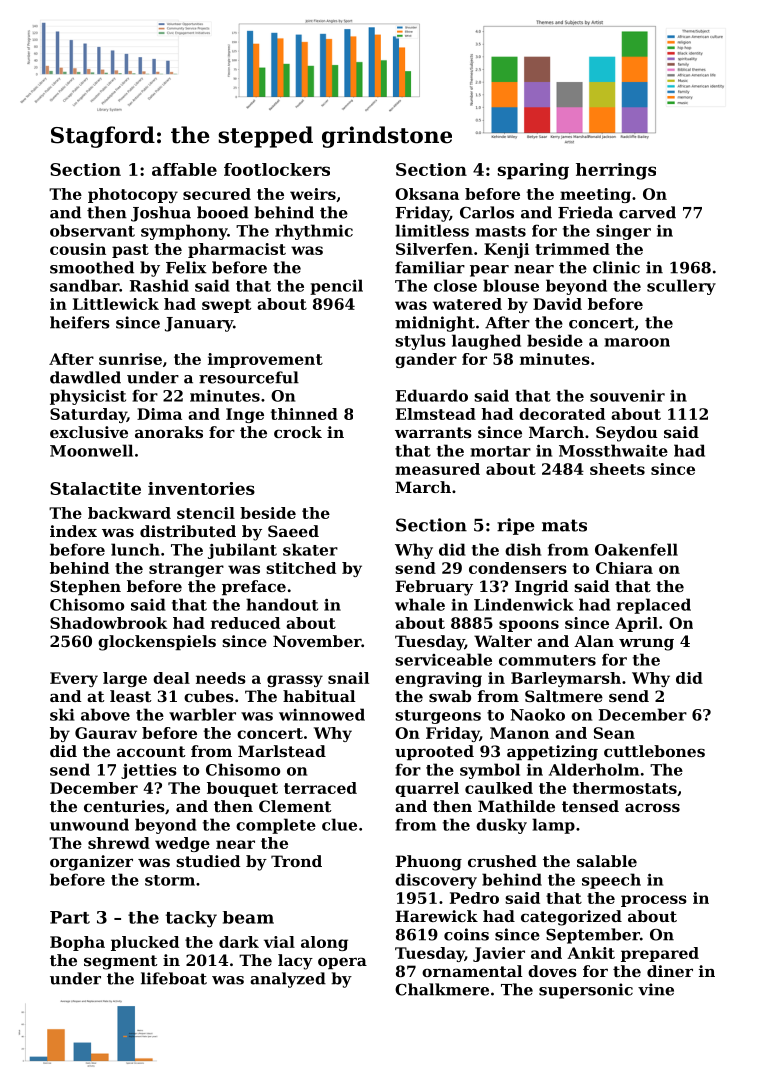 This image has width=767, height=1088. What do you see at coordinates (486, 342) in the image?
I see `laughed` at bounding box center [486, 342].
